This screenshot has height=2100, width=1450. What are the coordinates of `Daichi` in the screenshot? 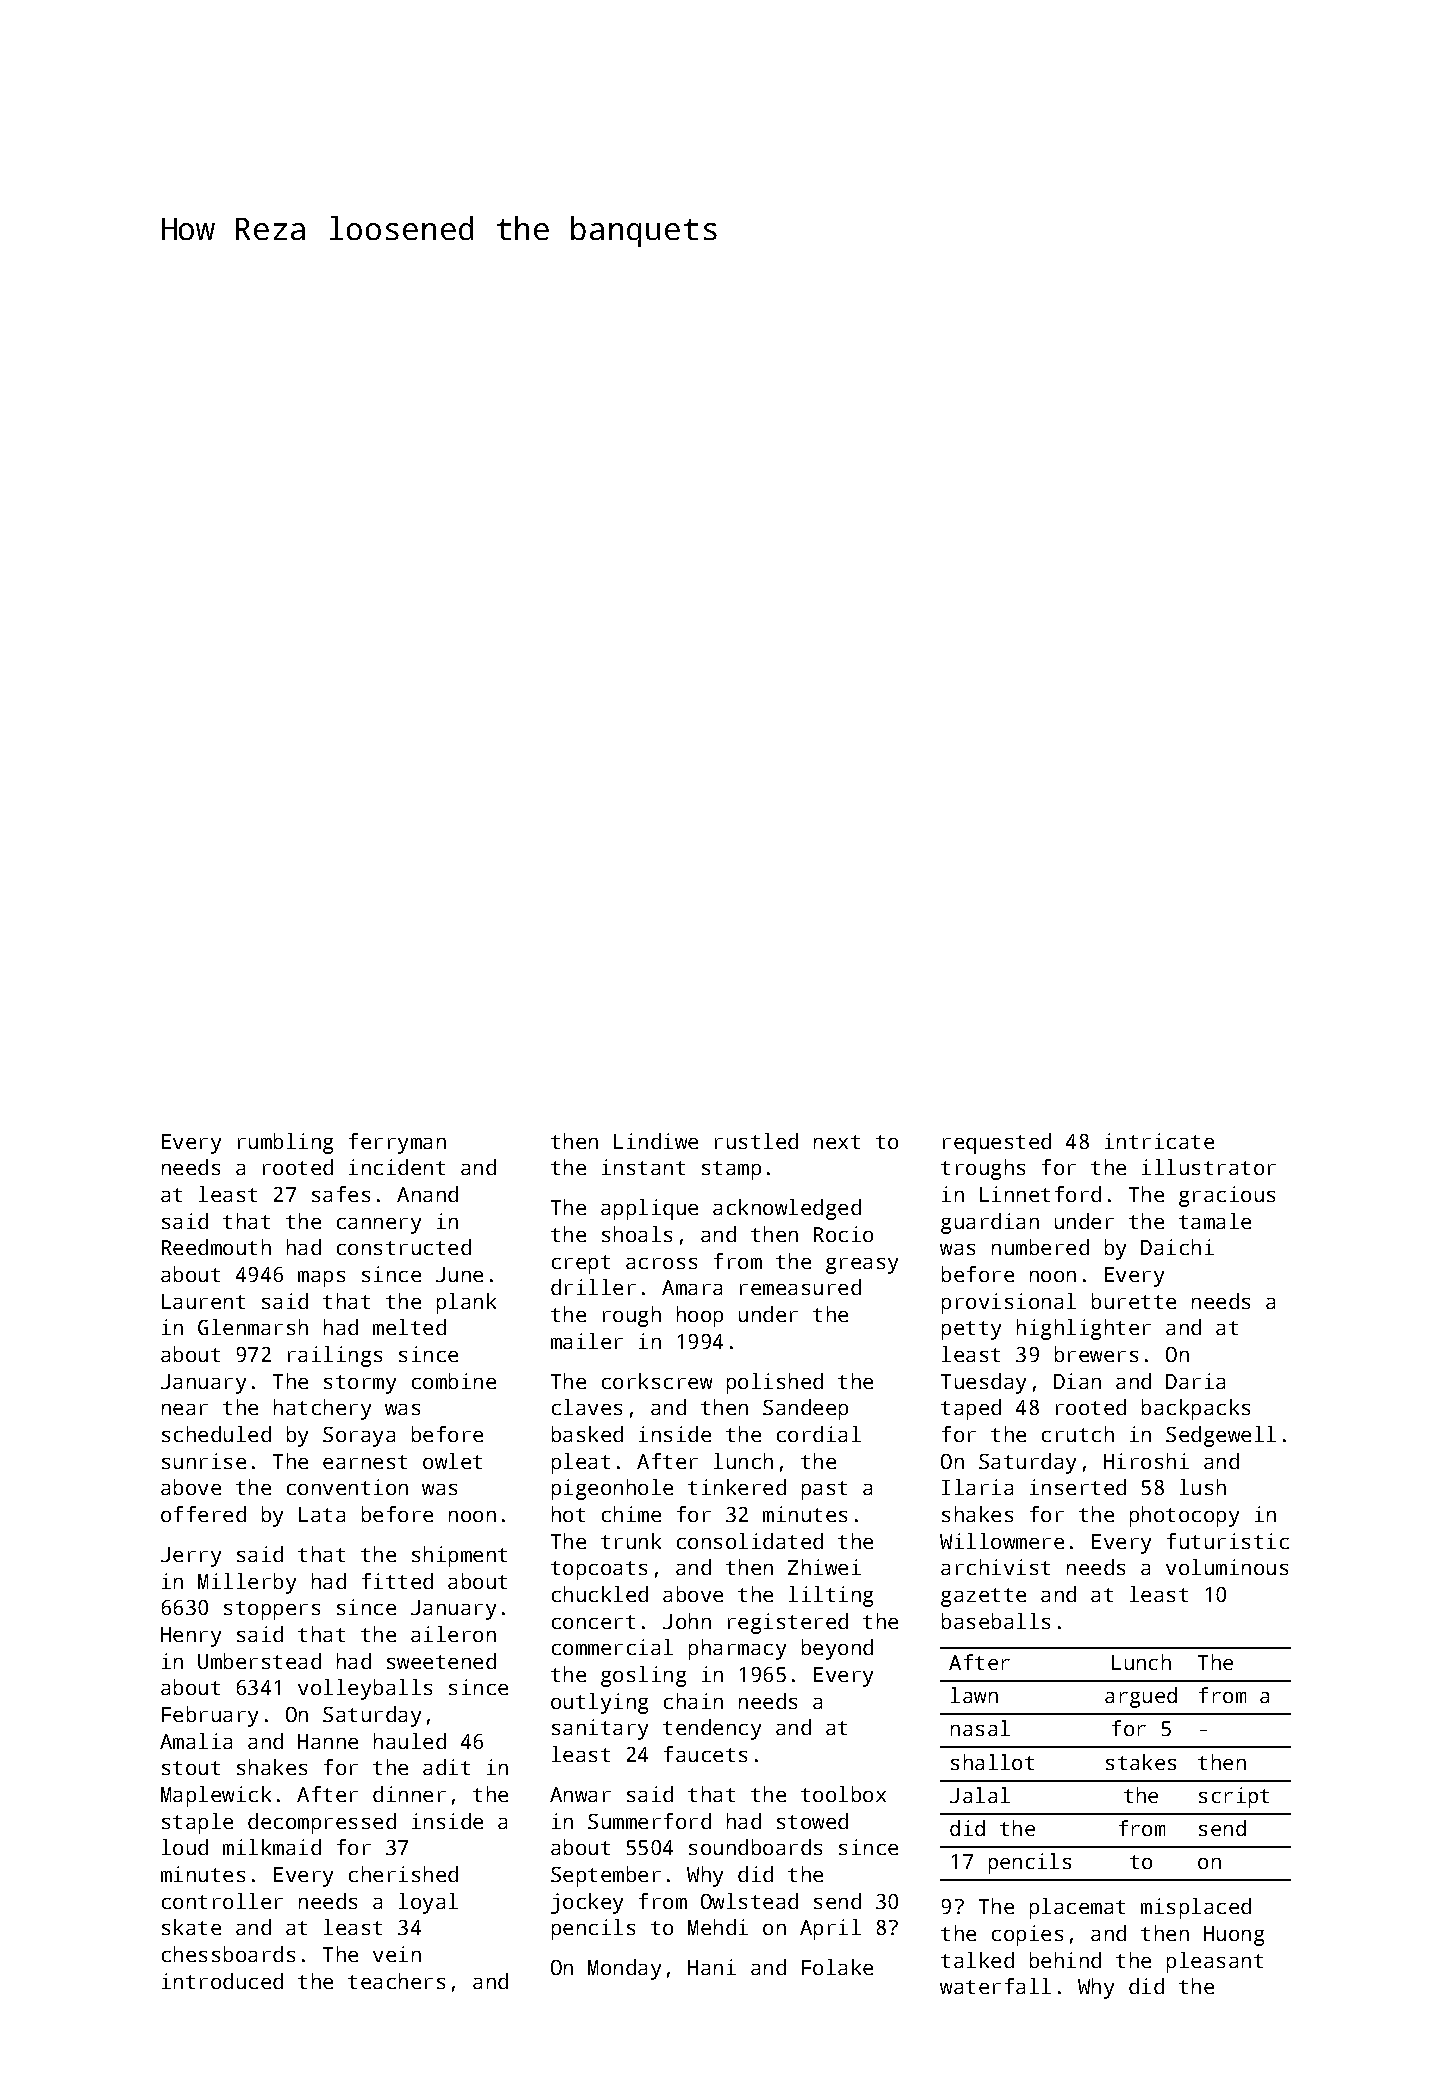 It's located at (1177, 1247).
